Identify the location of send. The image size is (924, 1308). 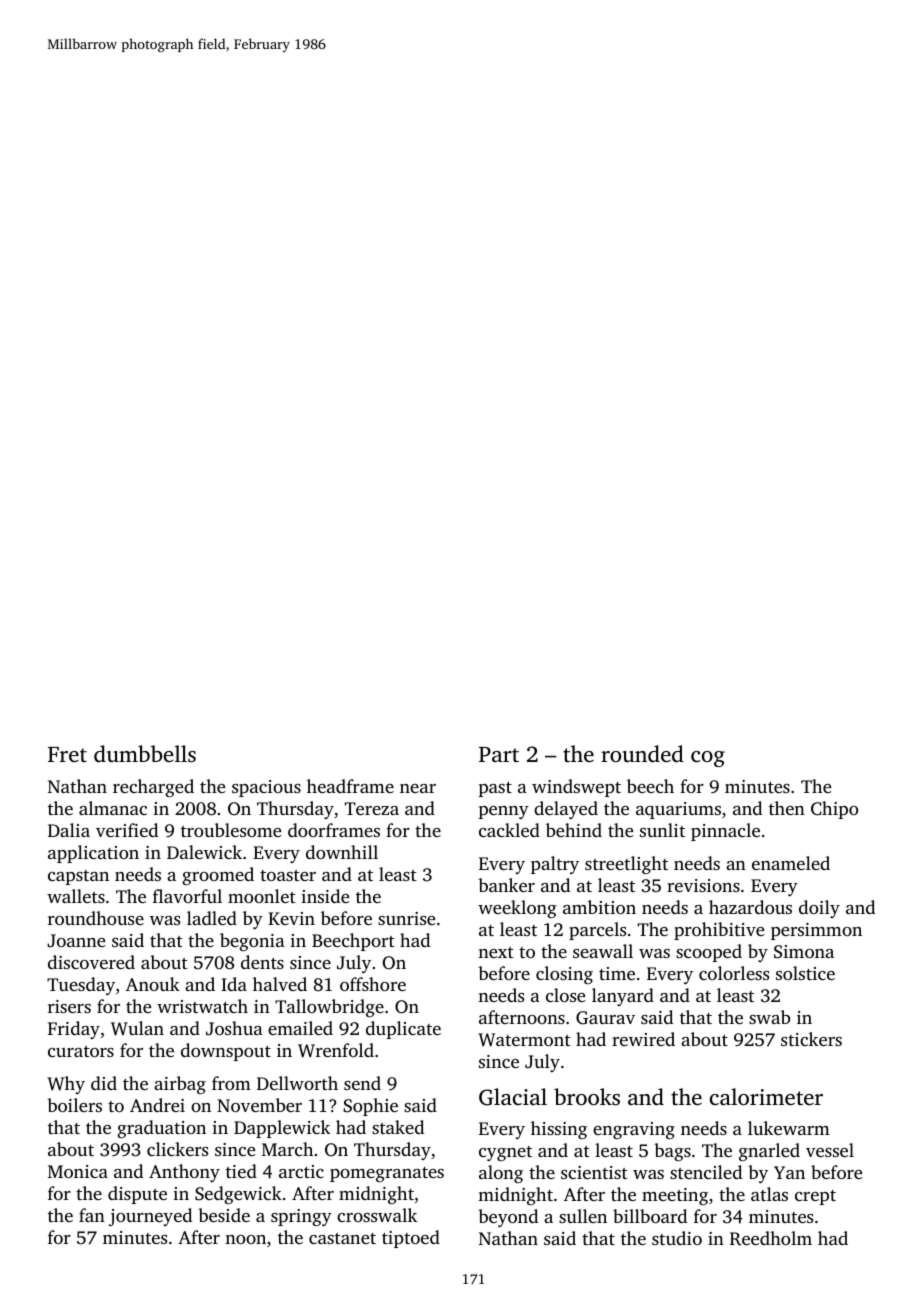
(362, 1083).
